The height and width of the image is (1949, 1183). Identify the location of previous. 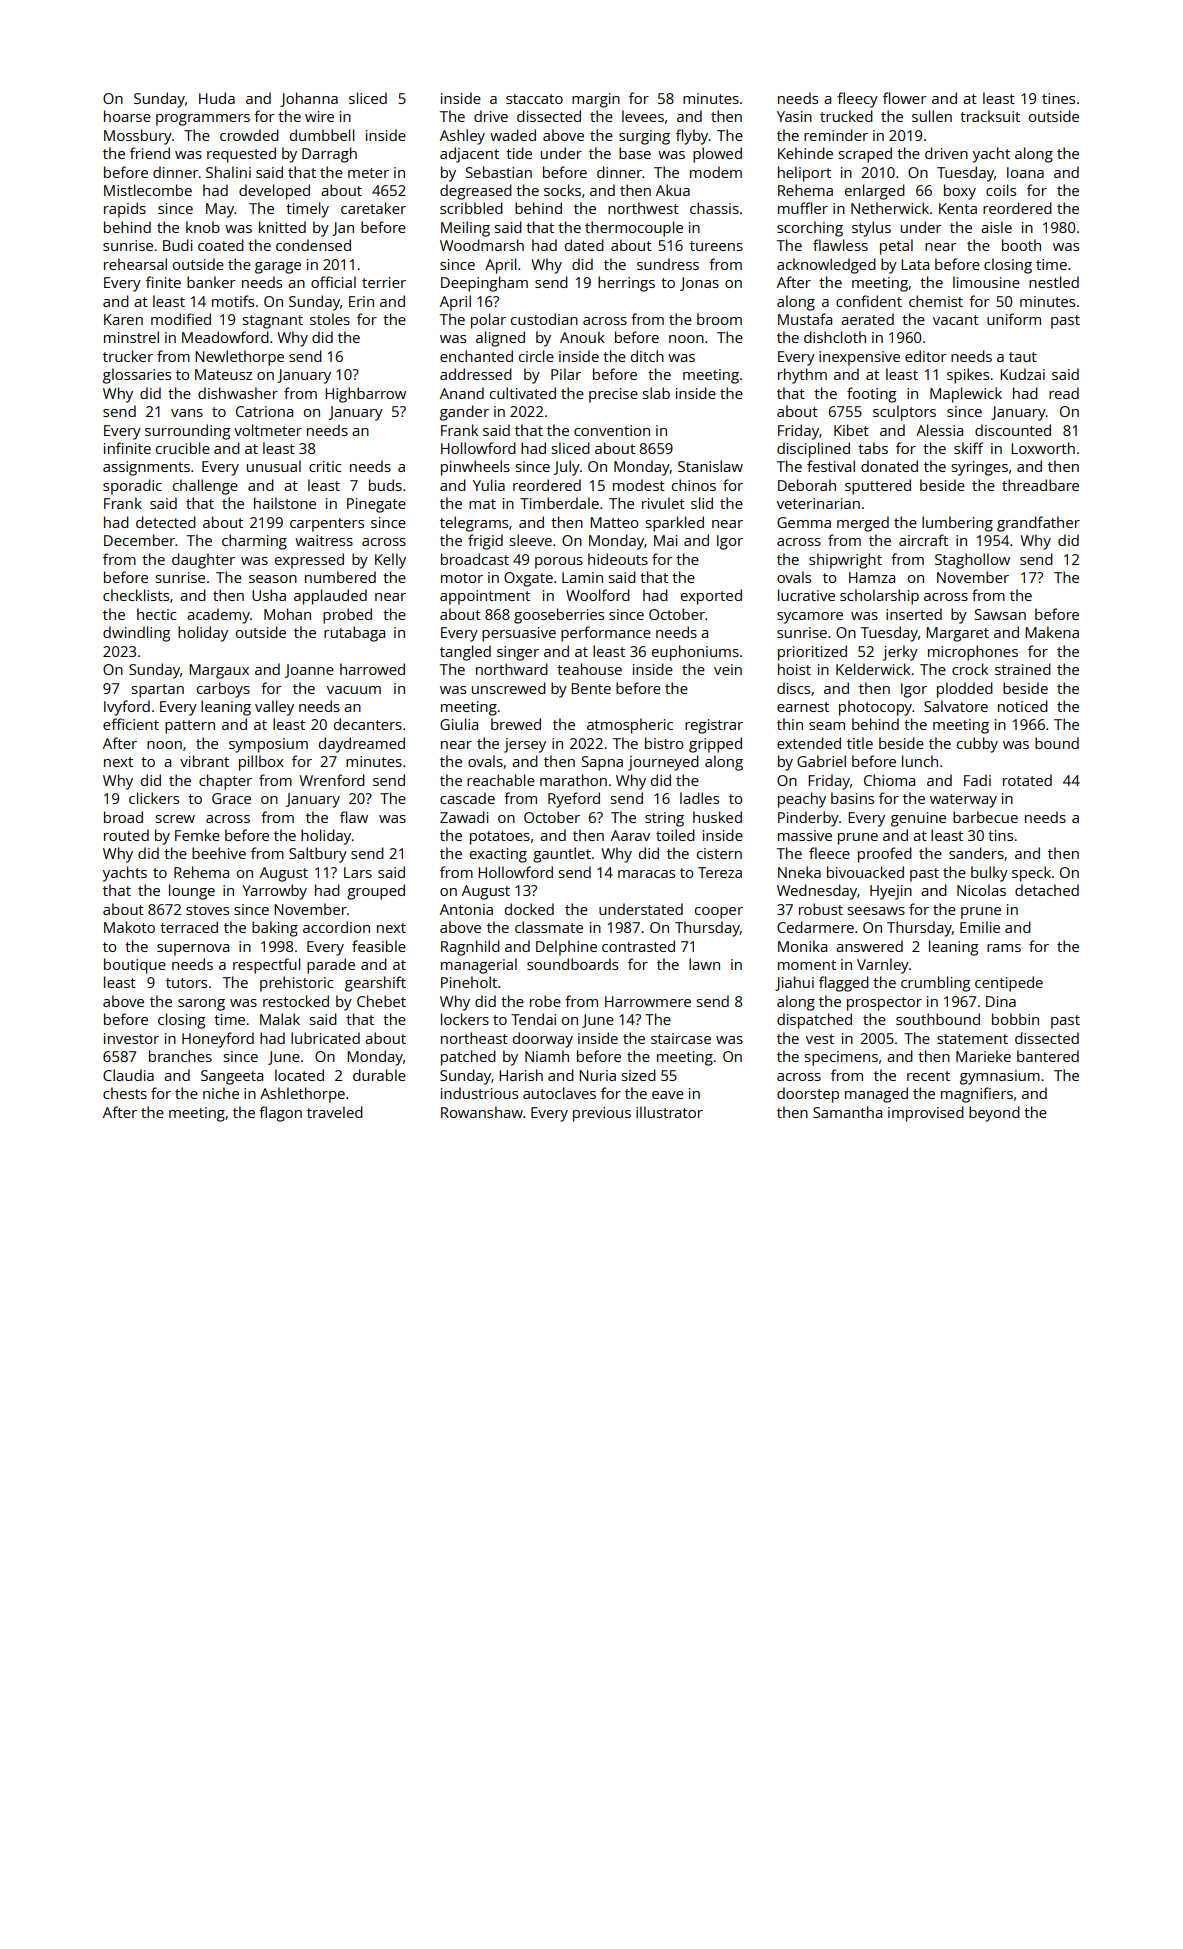
(602, 1114).
